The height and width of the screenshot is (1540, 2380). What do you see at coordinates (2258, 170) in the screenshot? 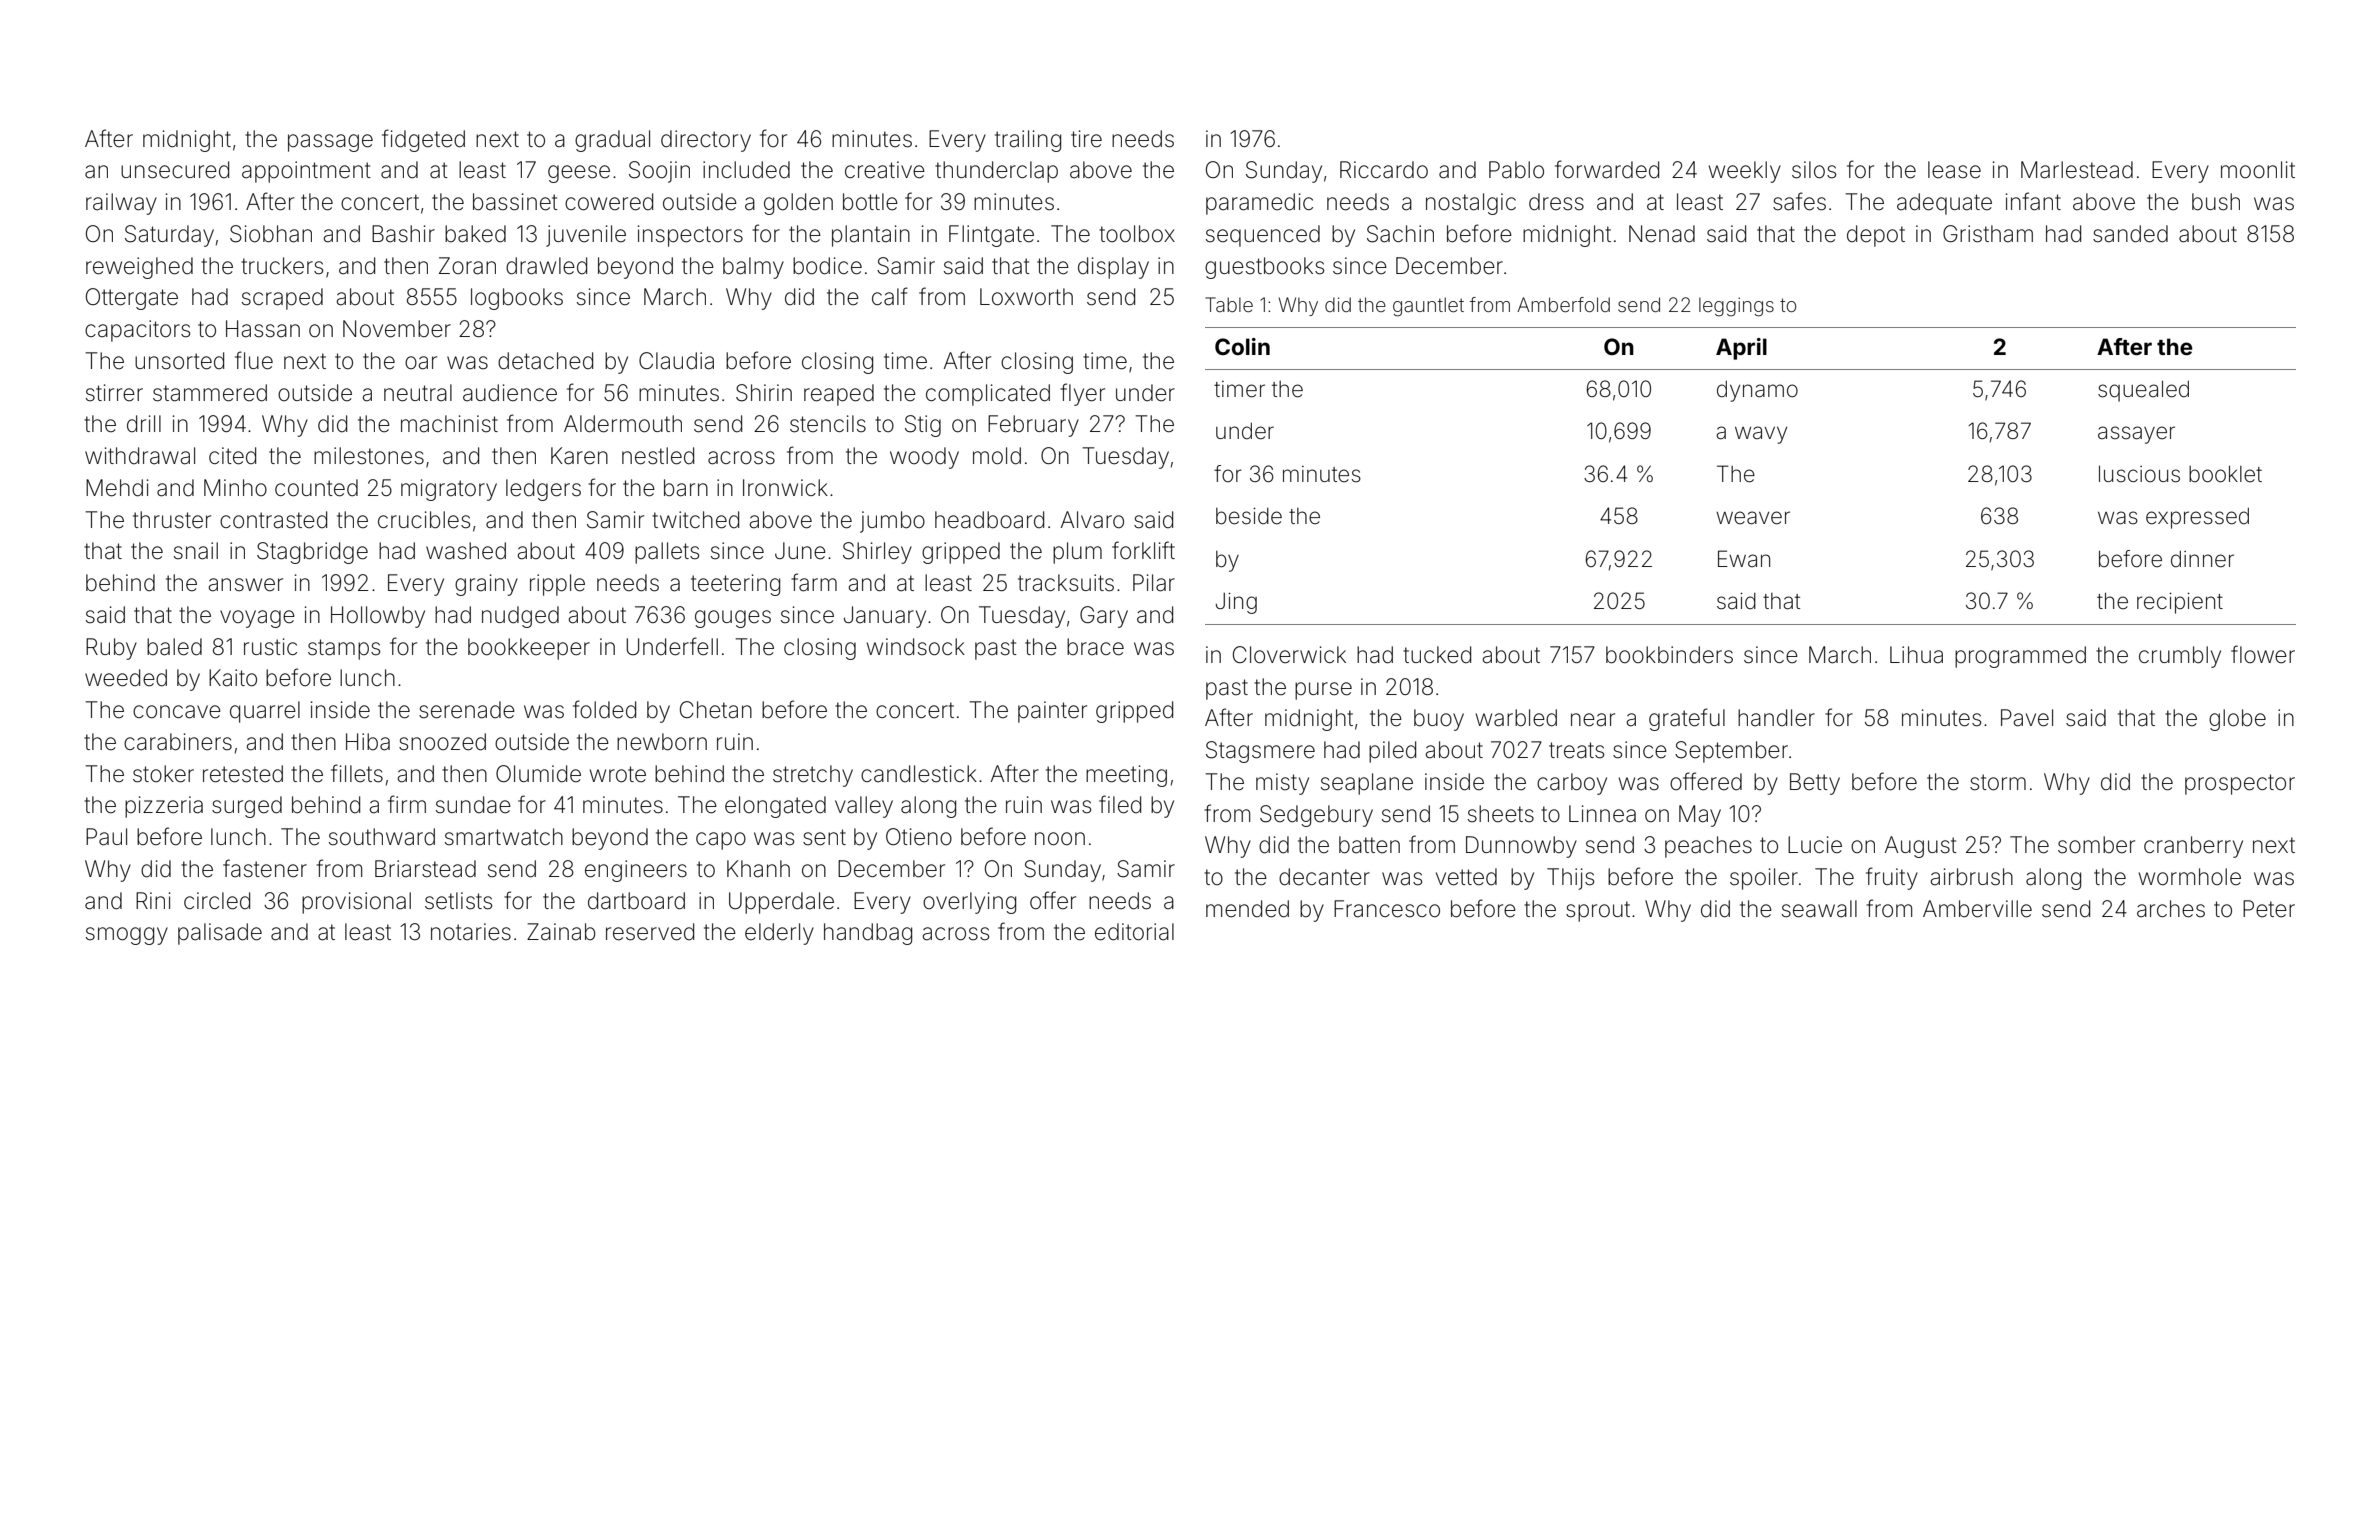
I see `moonlit` at bounding box center [2258, 170].
